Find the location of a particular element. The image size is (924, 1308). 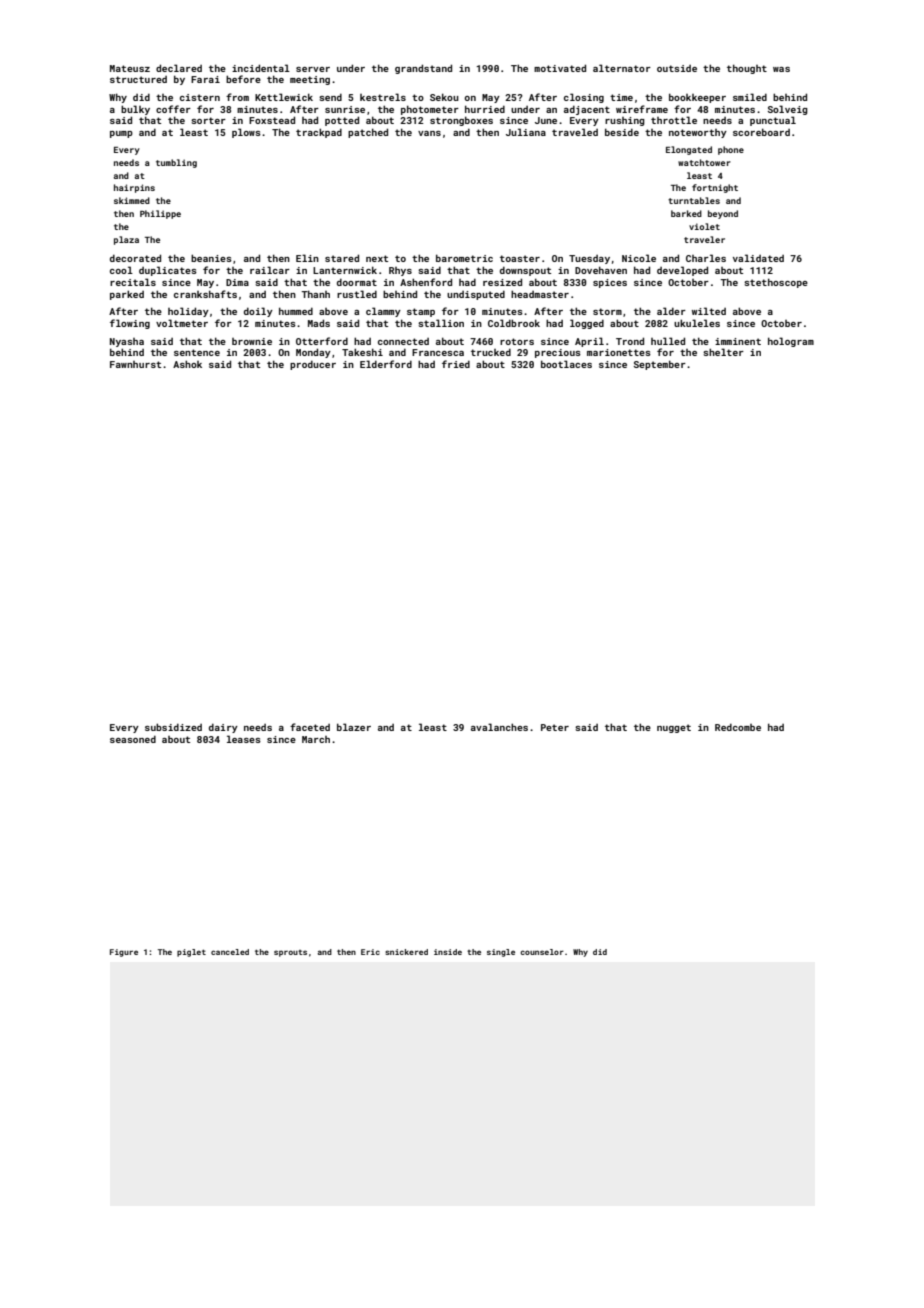

blazer is located at coordinates (354, 727).
